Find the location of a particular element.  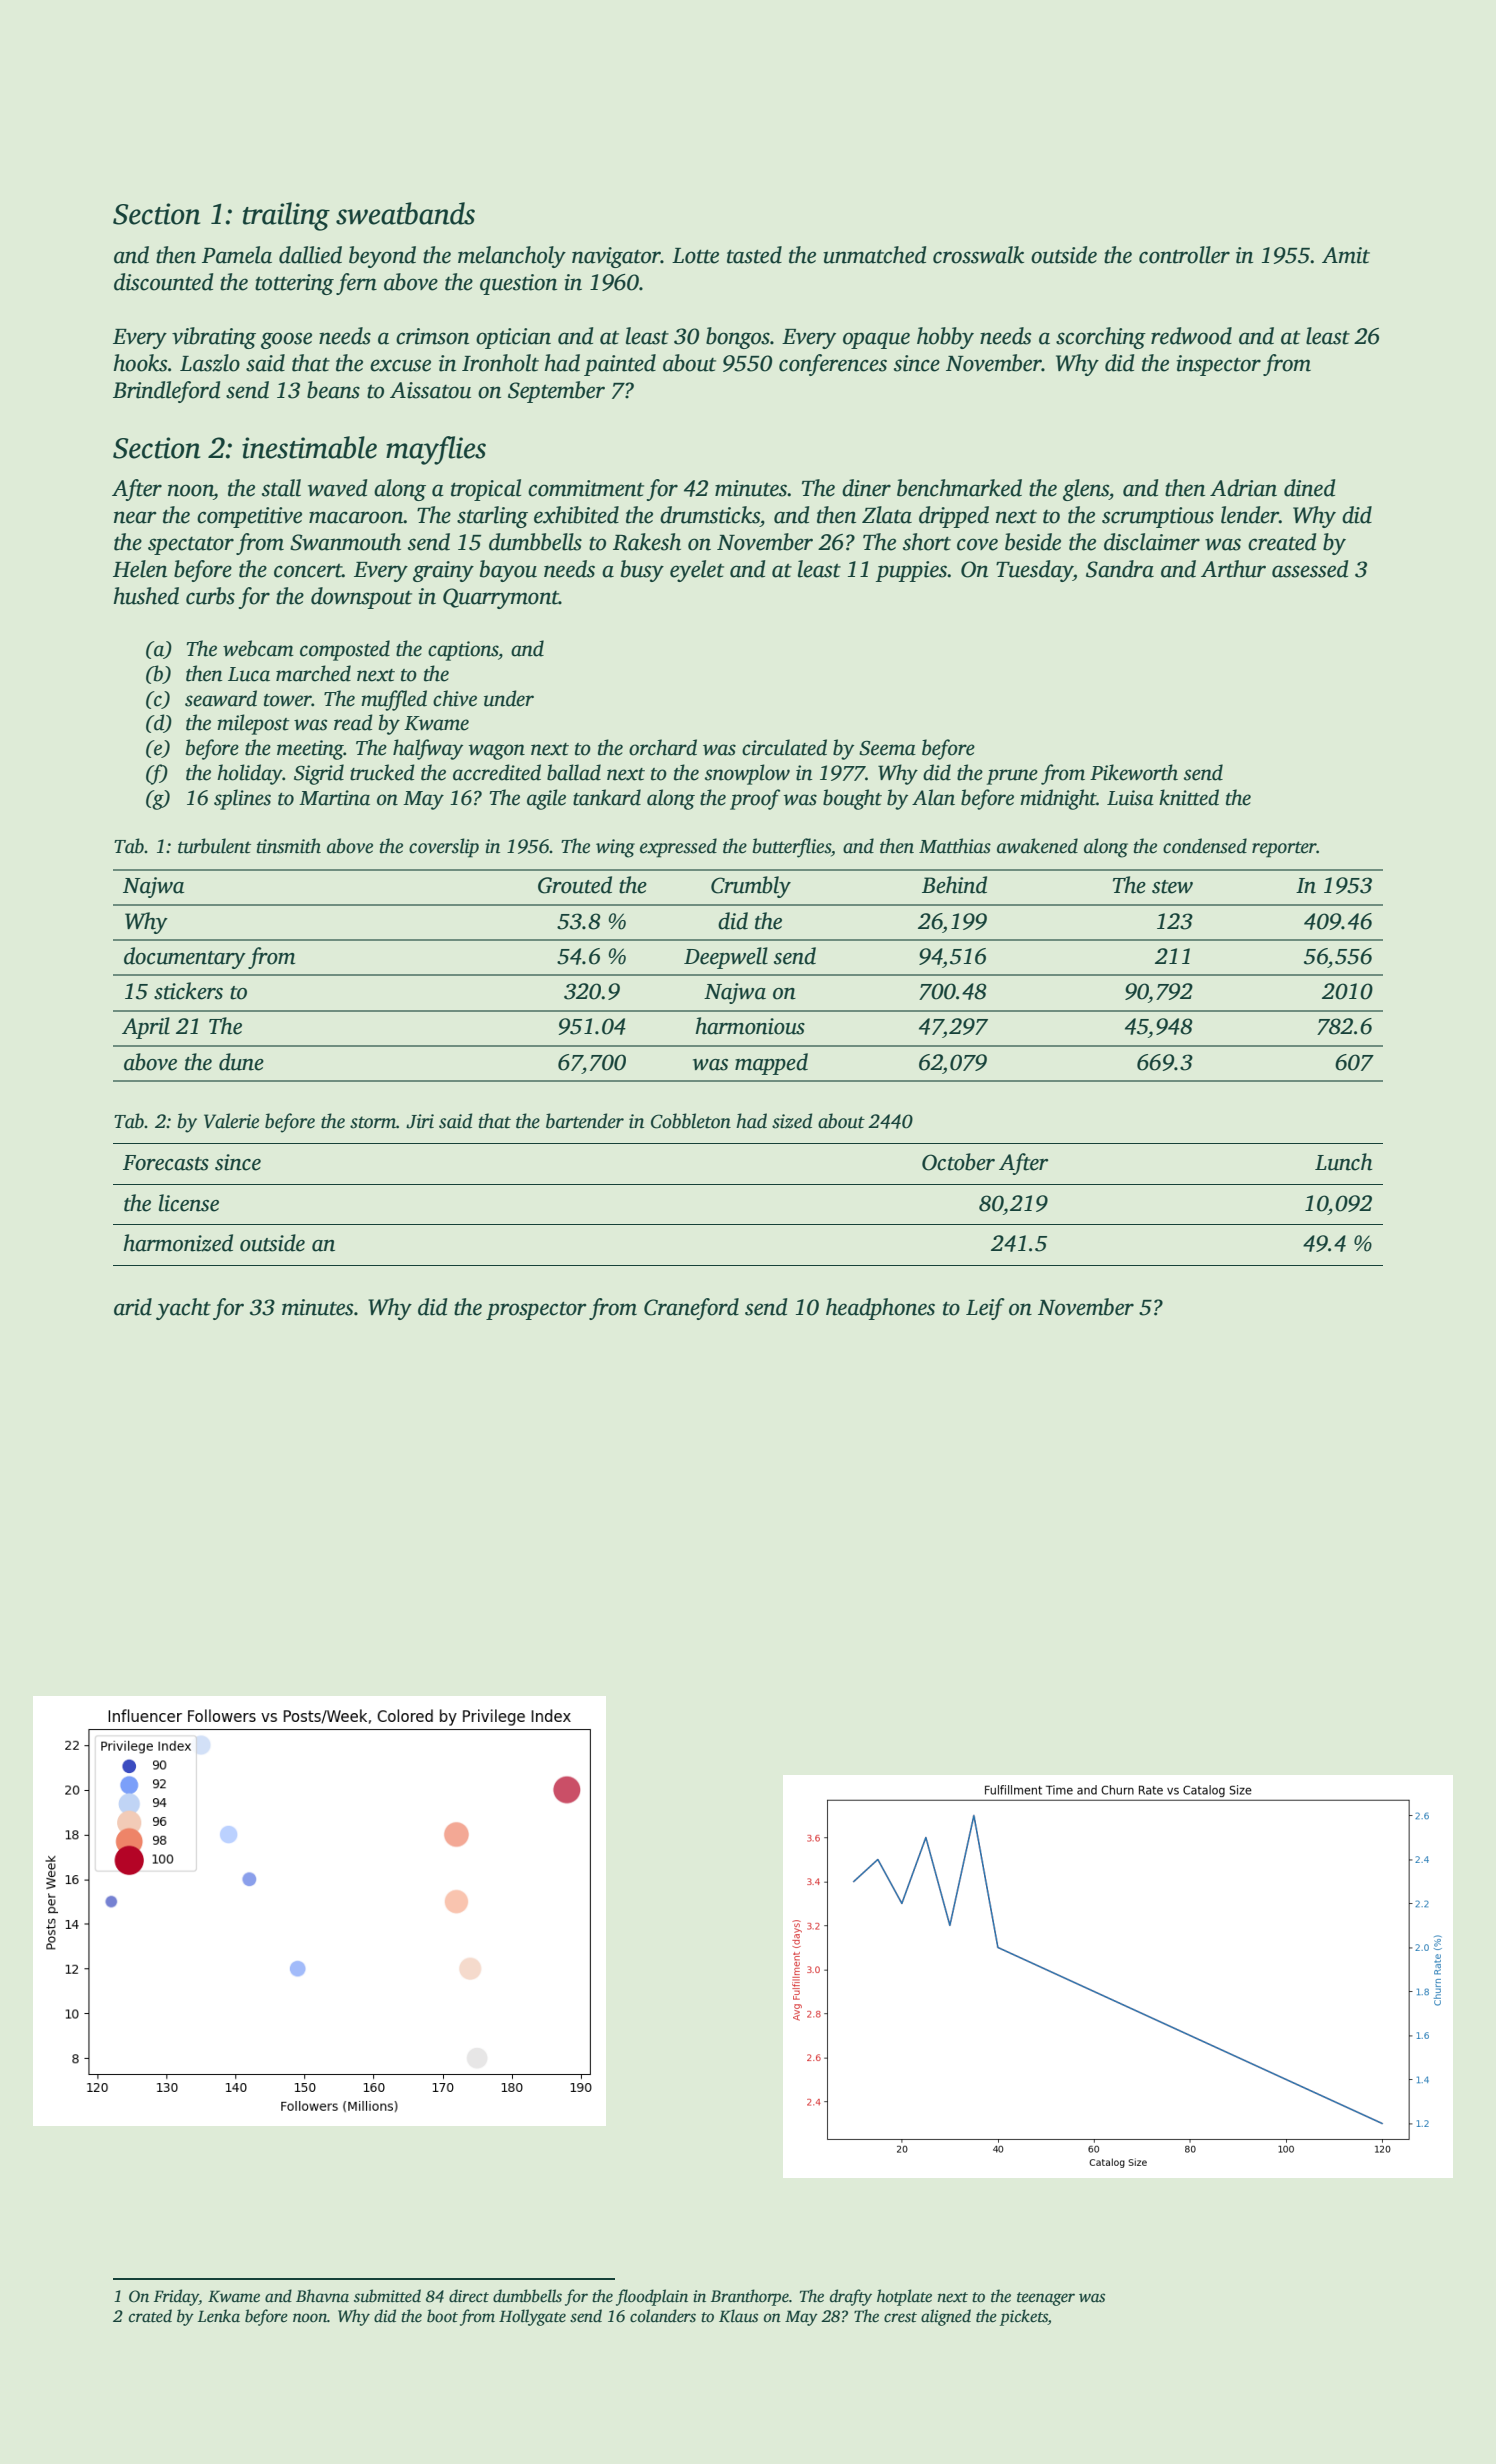

Lenka is located at coordinates (219, 2316).
